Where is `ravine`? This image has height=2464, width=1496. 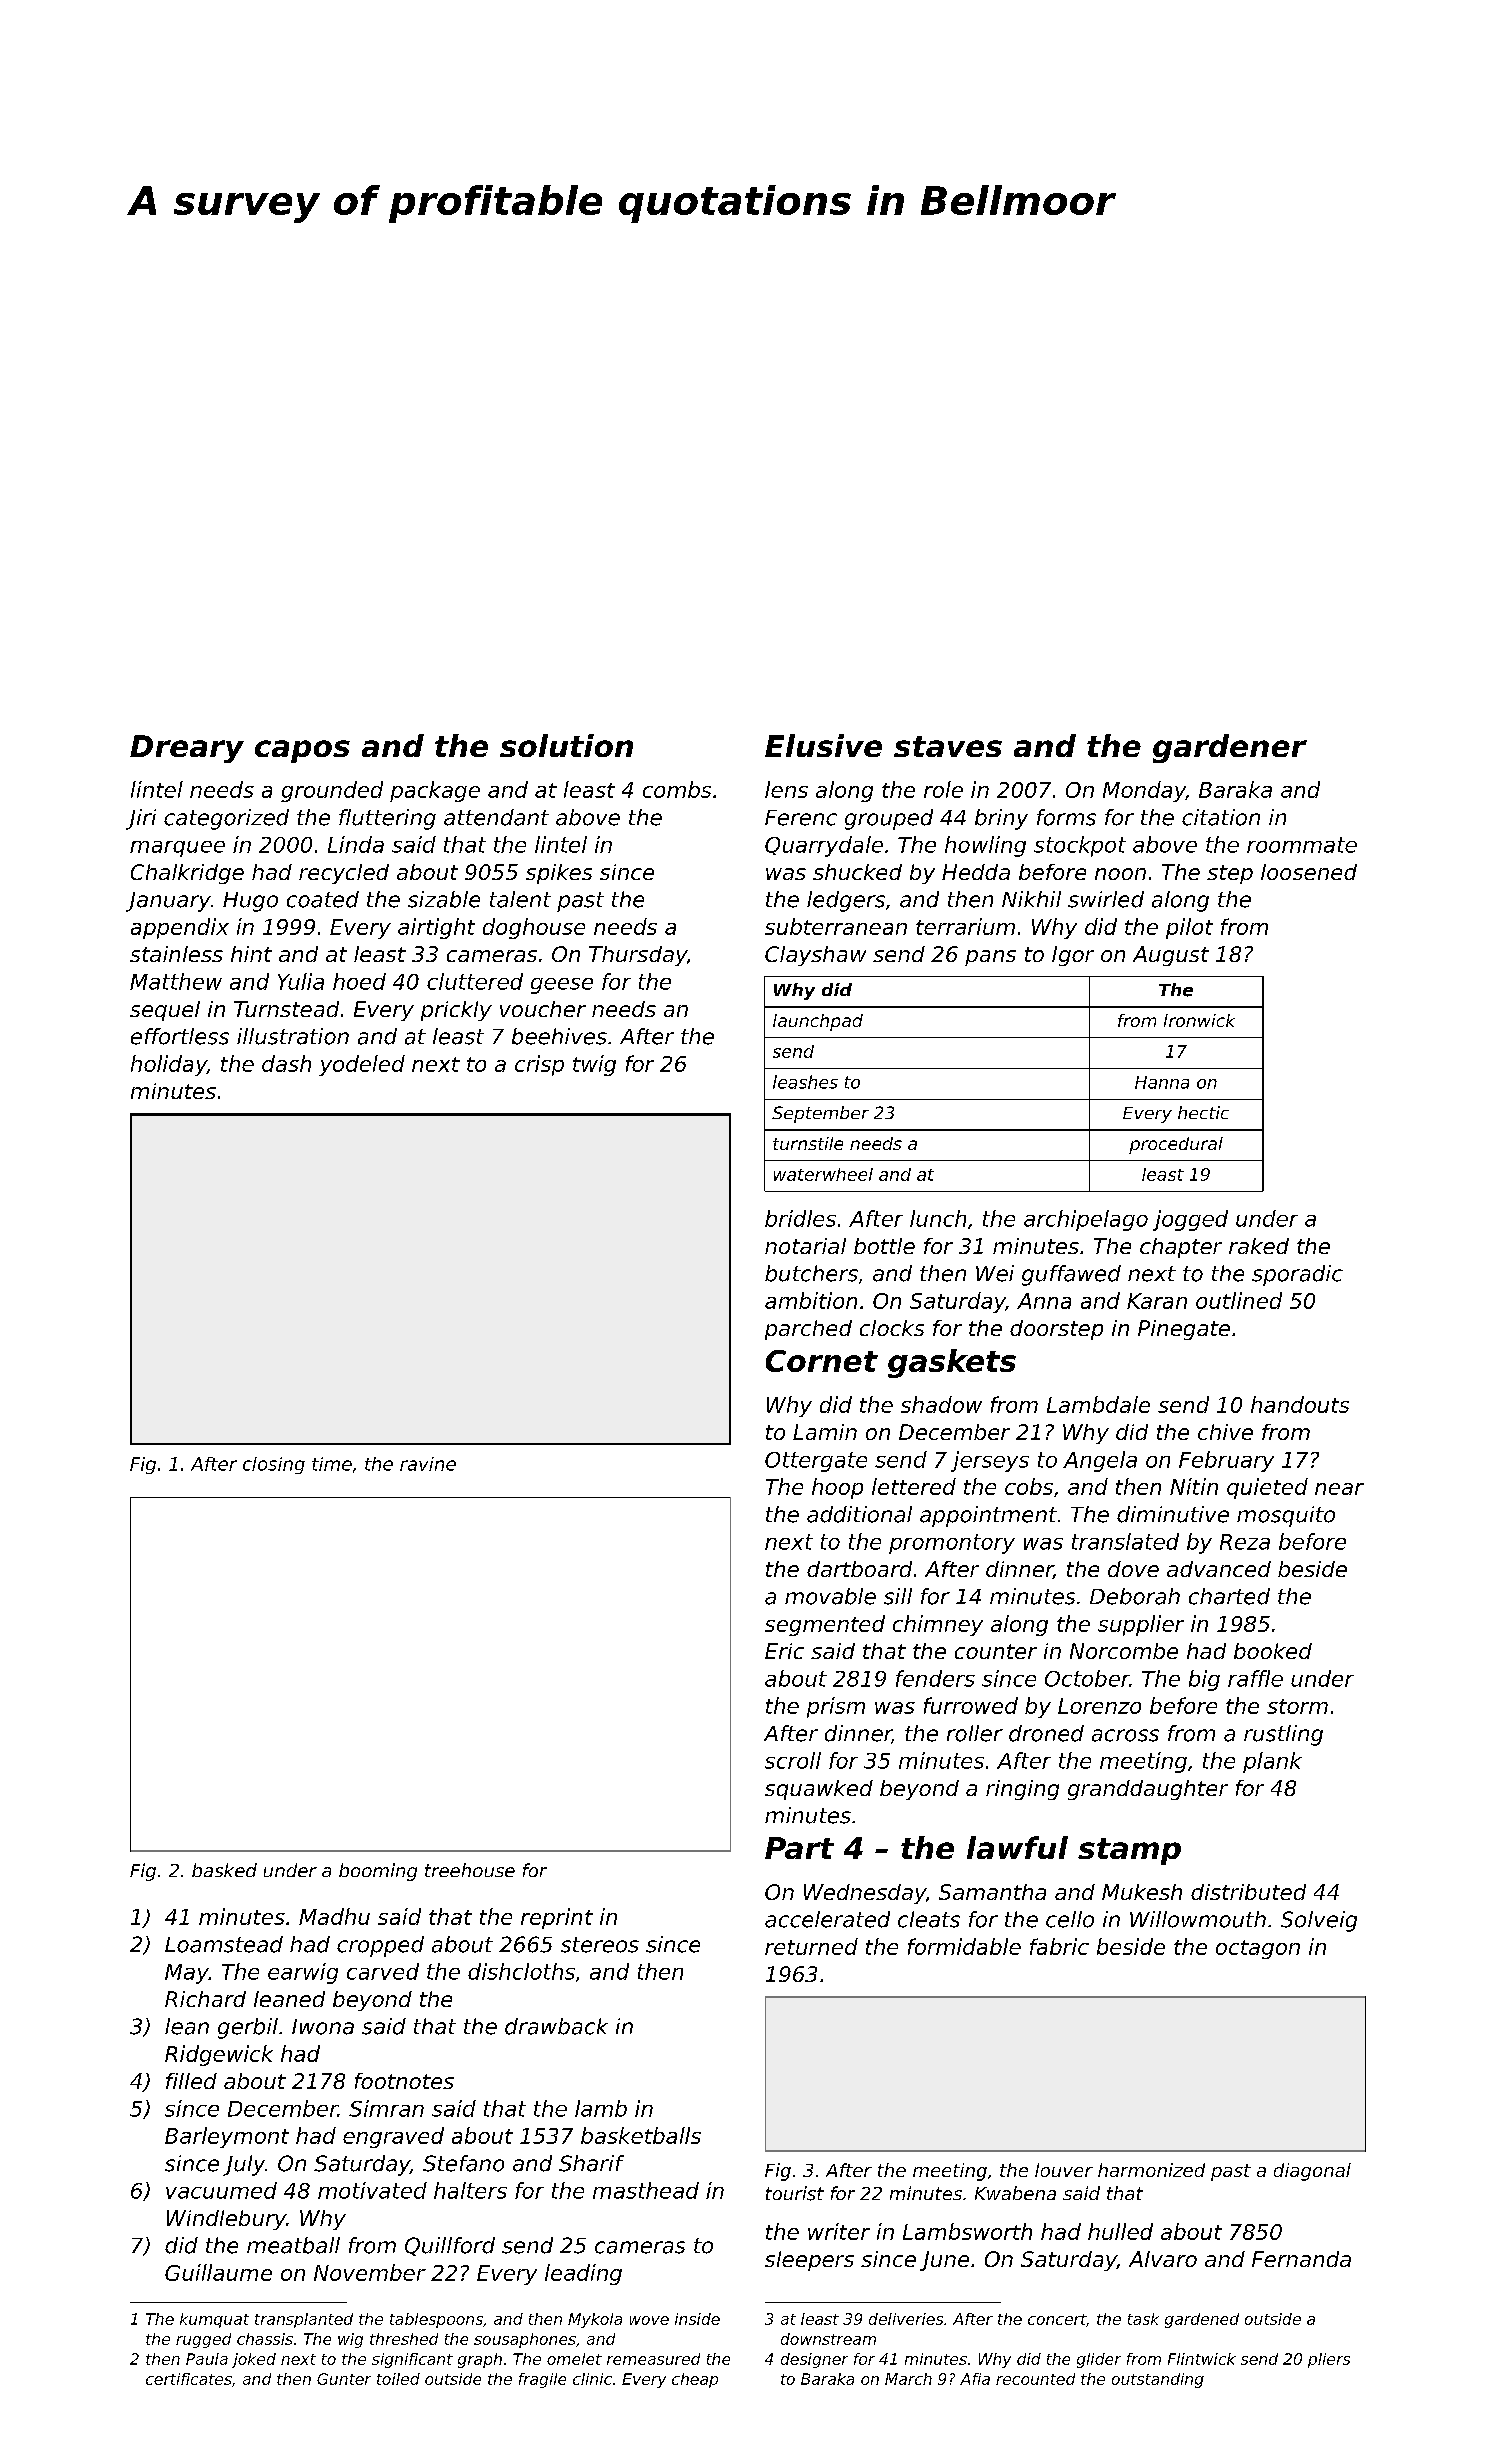 ravine is located at coordinates (428, 1464).
